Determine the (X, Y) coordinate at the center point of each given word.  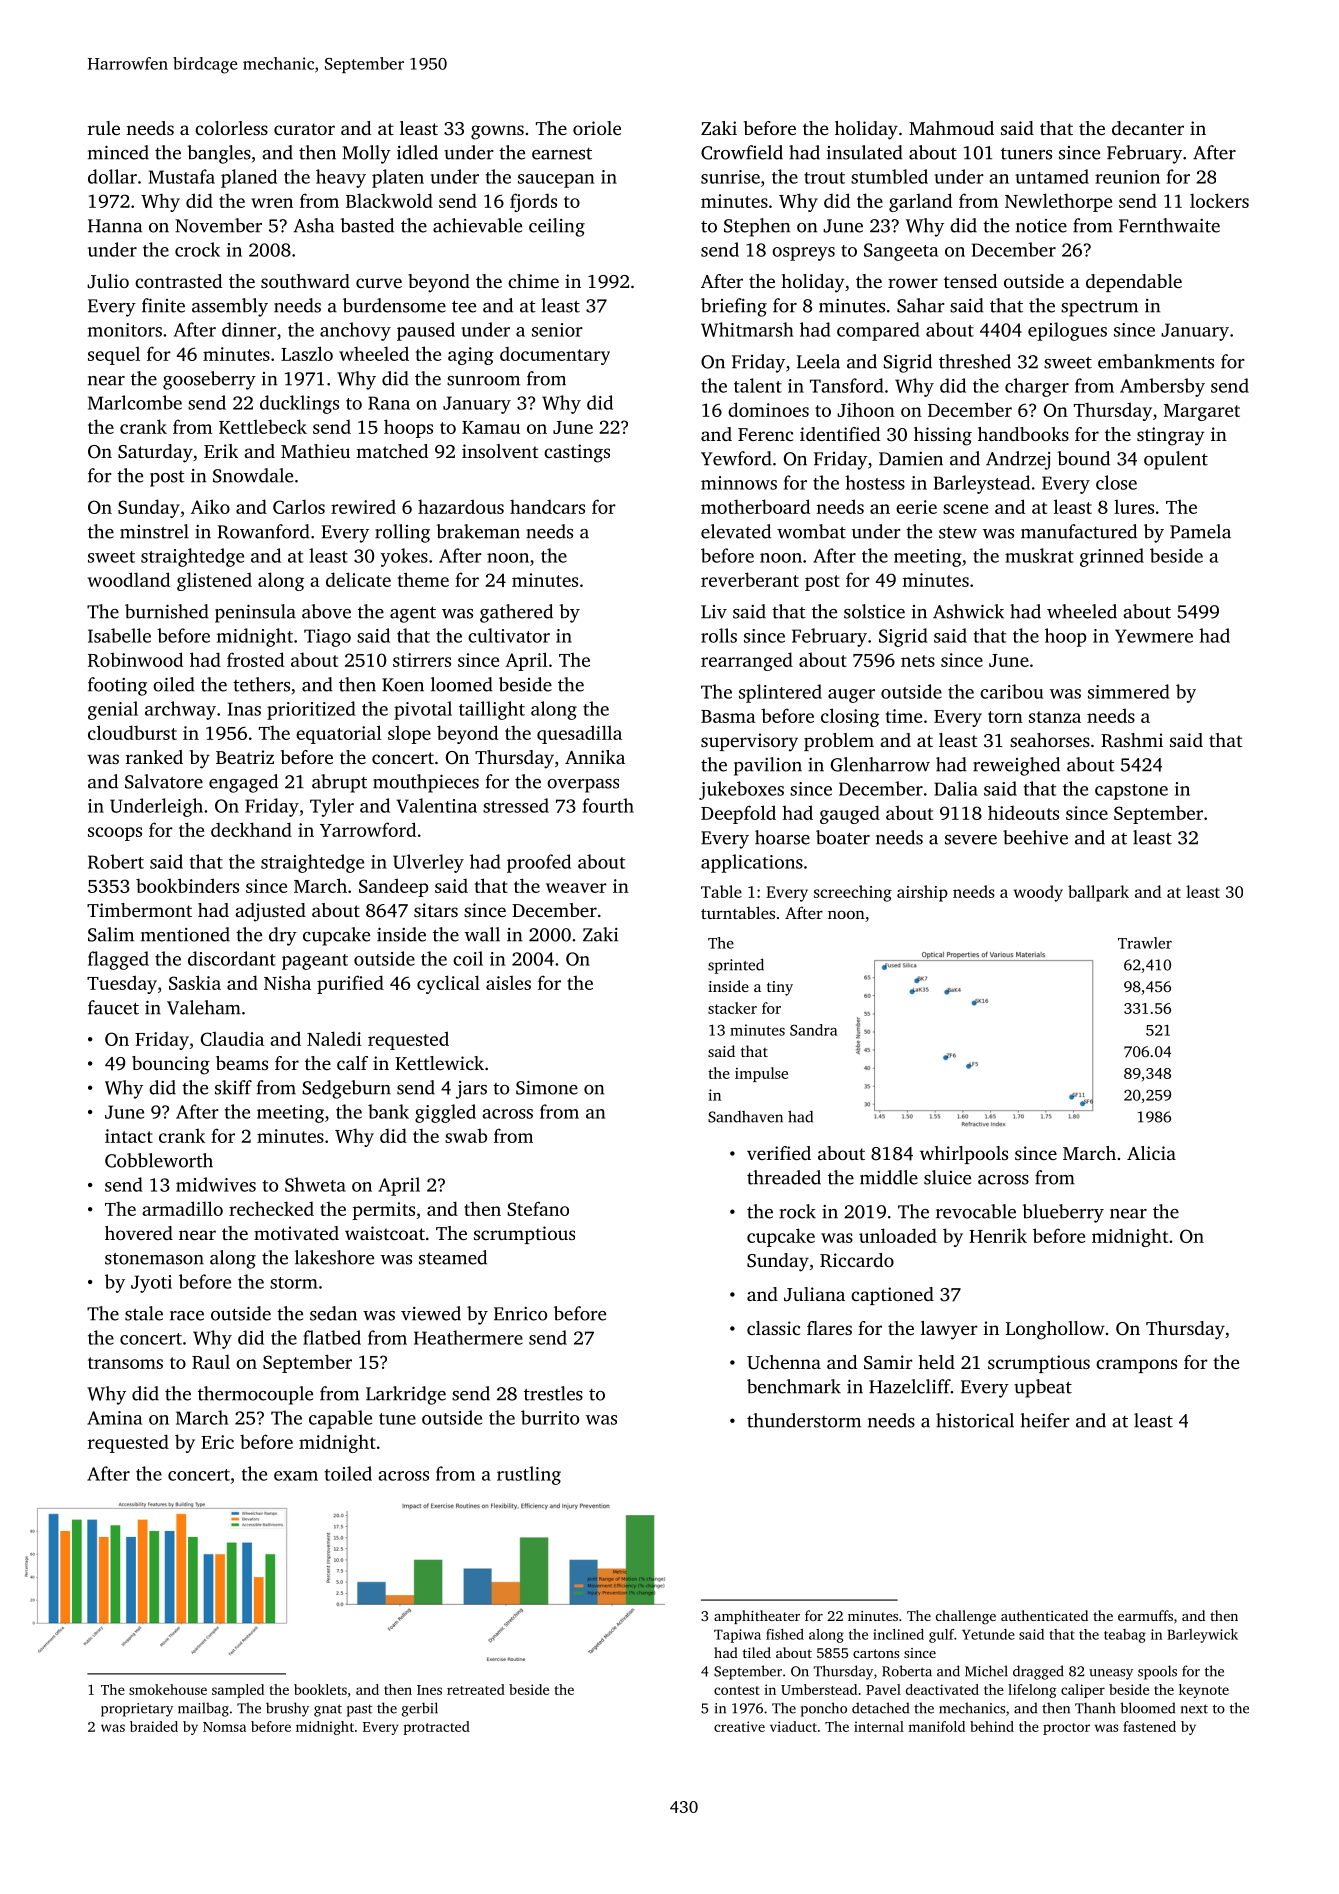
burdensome (394, 305)
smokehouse (168, 1689)
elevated (736, 531)
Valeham (204, 1007)
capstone (1131, 792)
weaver (576, 888)
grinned (1112, 557)
